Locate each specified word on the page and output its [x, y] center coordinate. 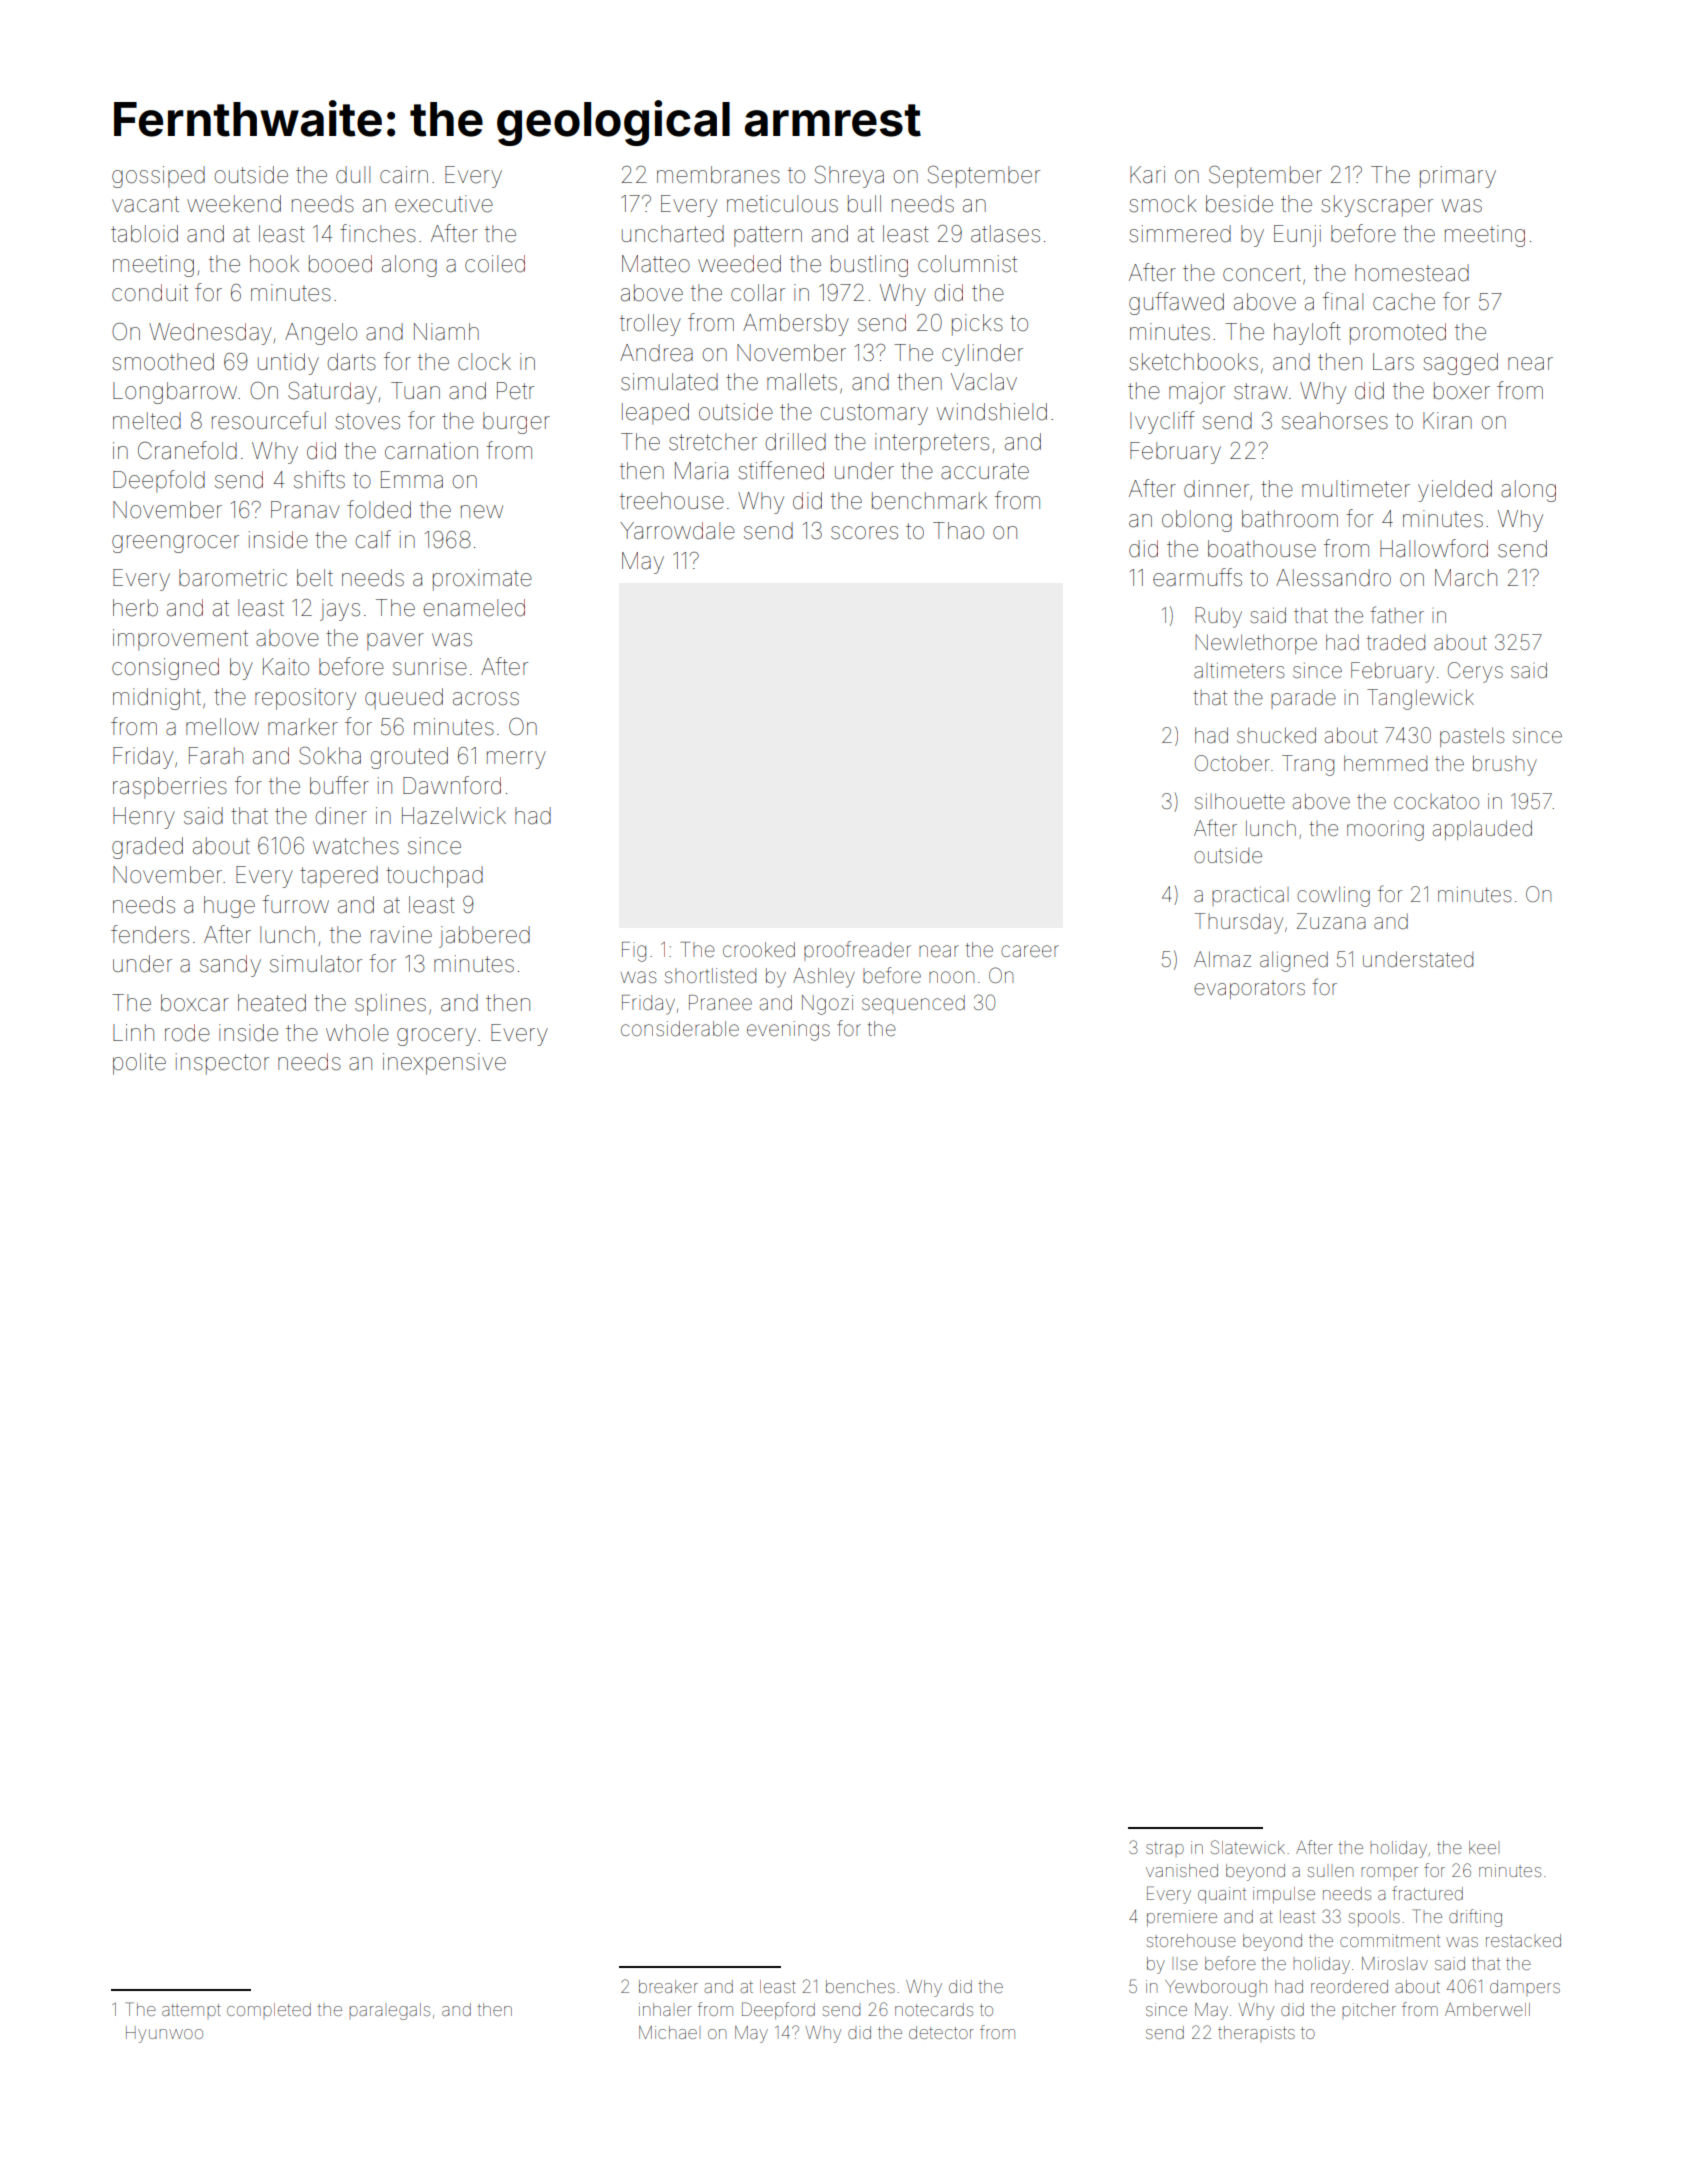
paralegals [389, 2011]
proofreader [857, 951]
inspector [222, 1064]
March [1466, 578]
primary [1458, 177]
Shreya [849, 177]
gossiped [158, 177]
